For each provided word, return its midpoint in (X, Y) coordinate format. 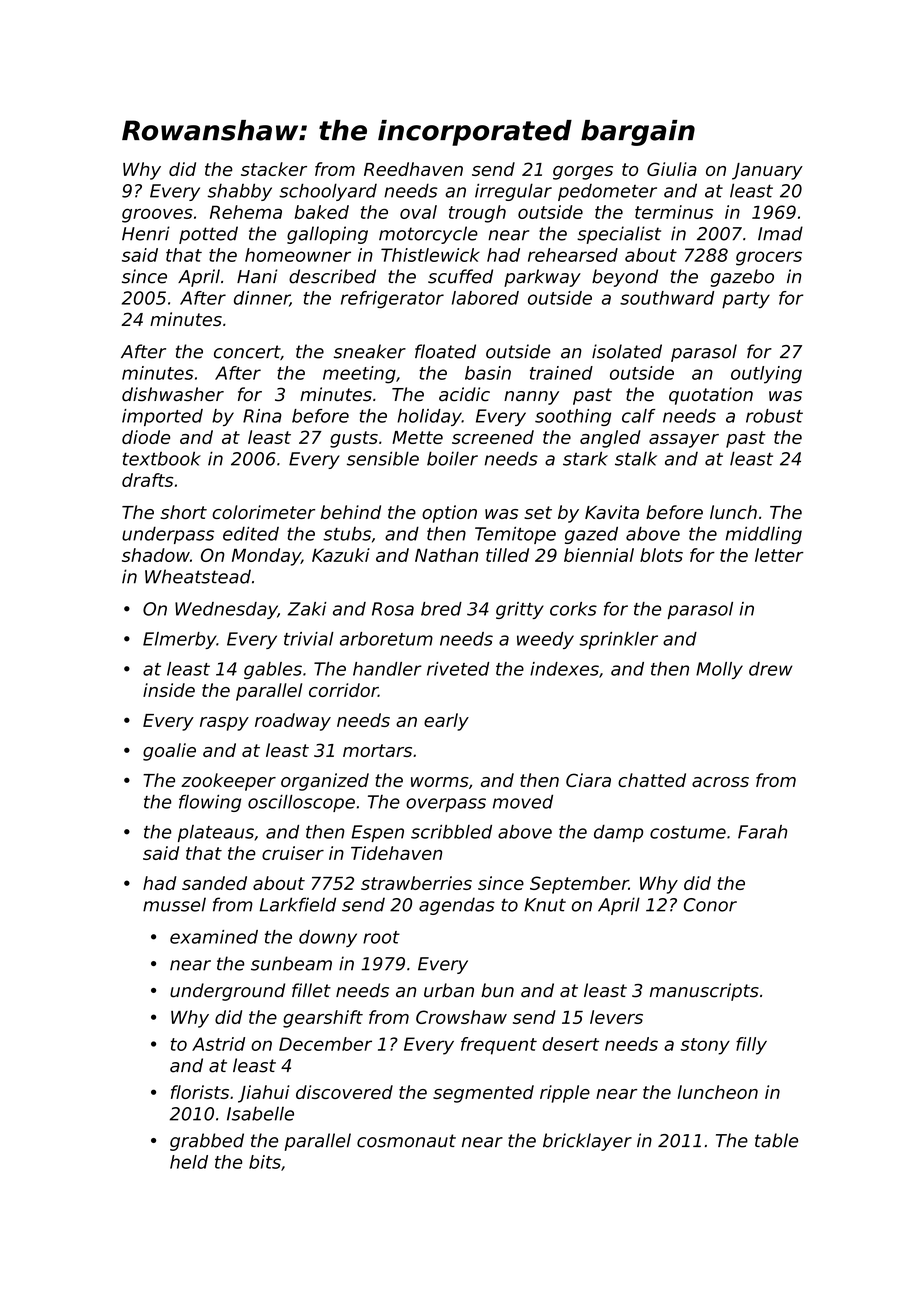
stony (705, 1046)
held (189, 1162)
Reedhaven (413, 169)
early (446, 722)
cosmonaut (406, 1141)
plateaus (216, 833)
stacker (274, 169)
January (767, 171)
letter (779, 555)
